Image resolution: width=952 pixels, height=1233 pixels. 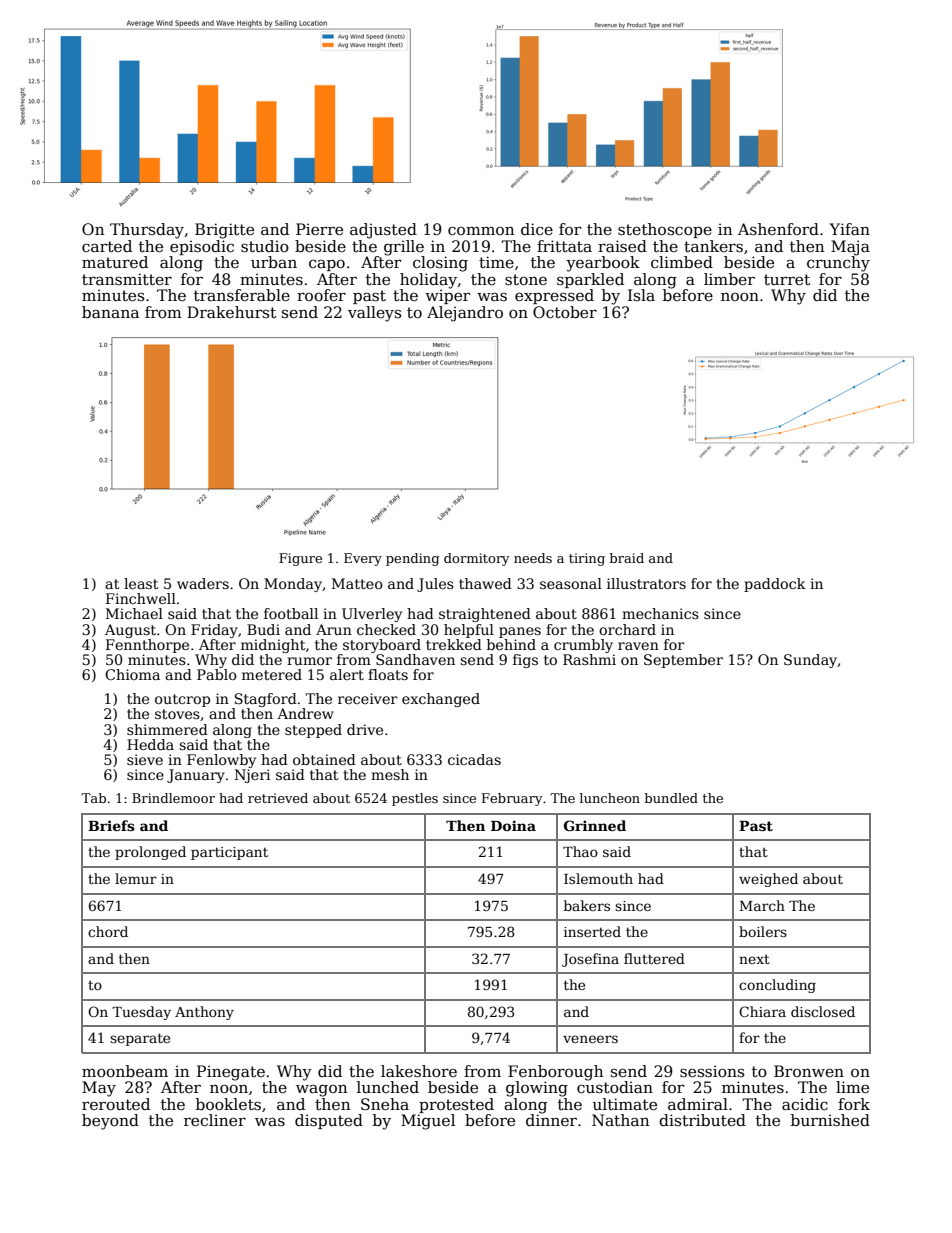 What do you see at coordinates (660, 613) in the document?
I see `mechanics` at bounding box center [660, 613].
